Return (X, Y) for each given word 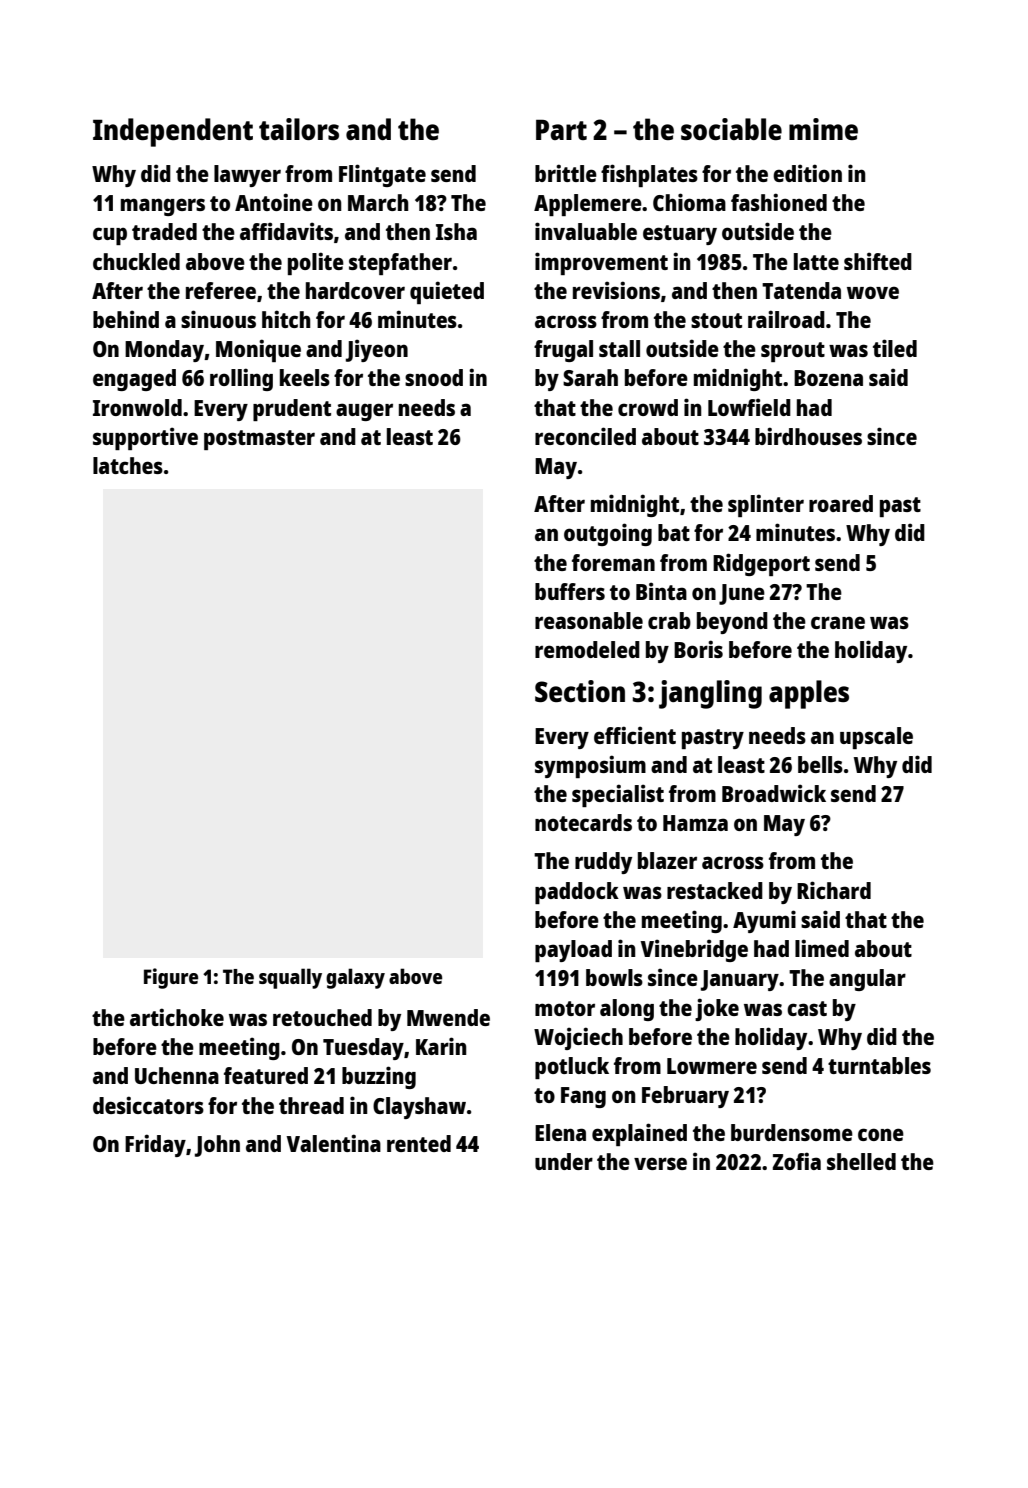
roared (841, 503)
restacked (715, 890)
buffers (570, 591)
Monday (164, 351)
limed (822, 948)
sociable (731, 129)
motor (565, 1008)
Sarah (590, 377)
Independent (173, 132)
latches (128, 465)
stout (716, 320)
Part (561, 129)
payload (573, 951)
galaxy (355, 978)
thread (311, 1105)
